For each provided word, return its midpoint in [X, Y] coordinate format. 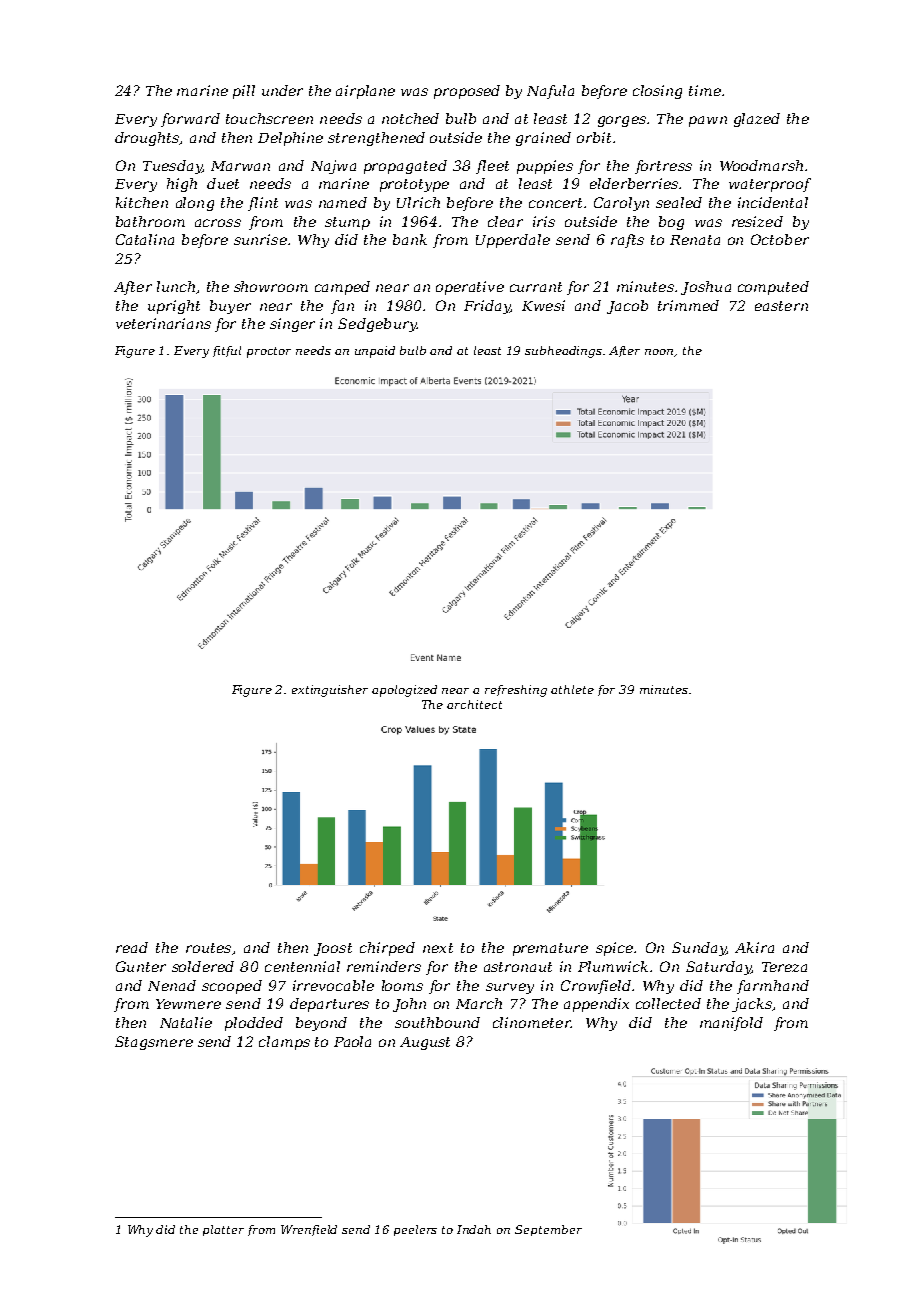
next [438, 948]
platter [223, 1230]
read [132, 947]
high [182, 185]
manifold [731, 1024]
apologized [404, 691]
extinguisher [330, 691]
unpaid [375, 352]
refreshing [516, 691]
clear [505, 221]
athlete [572, 689]
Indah [474, 1229]
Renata [695, 240]
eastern [781, 306]
